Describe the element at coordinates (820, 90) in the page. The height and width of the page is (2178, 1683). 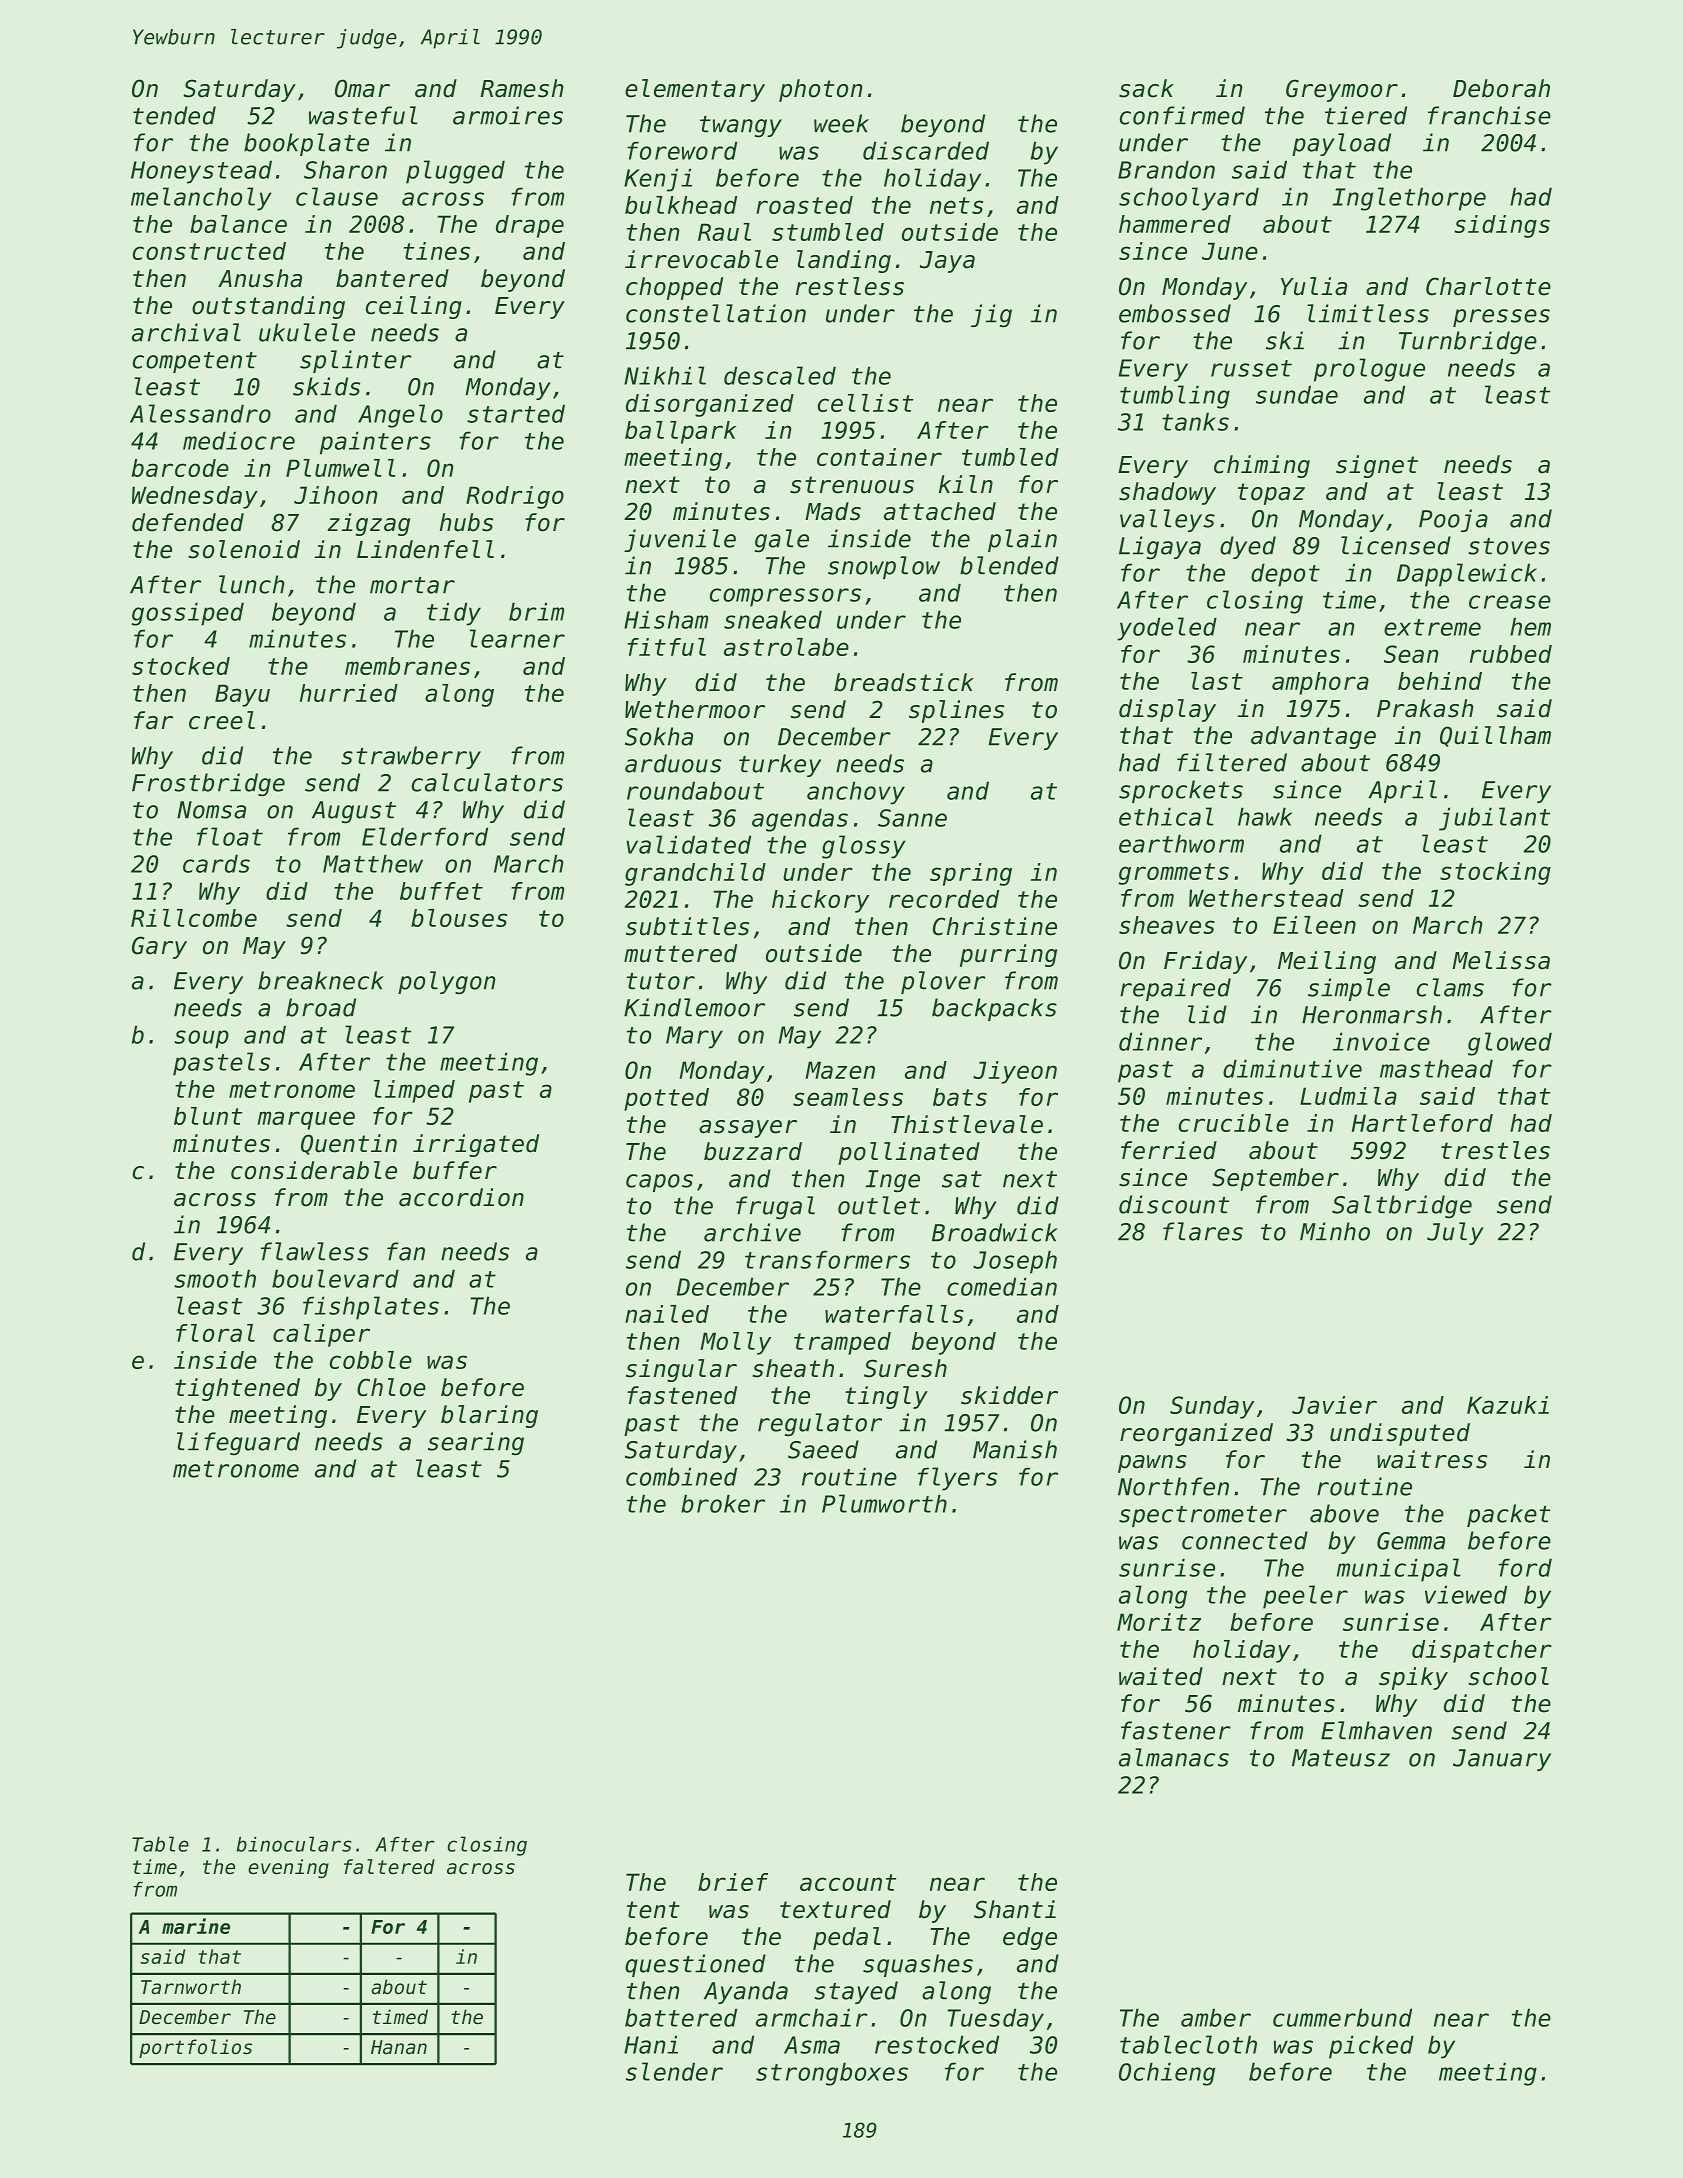
I see `photon` at that location.
